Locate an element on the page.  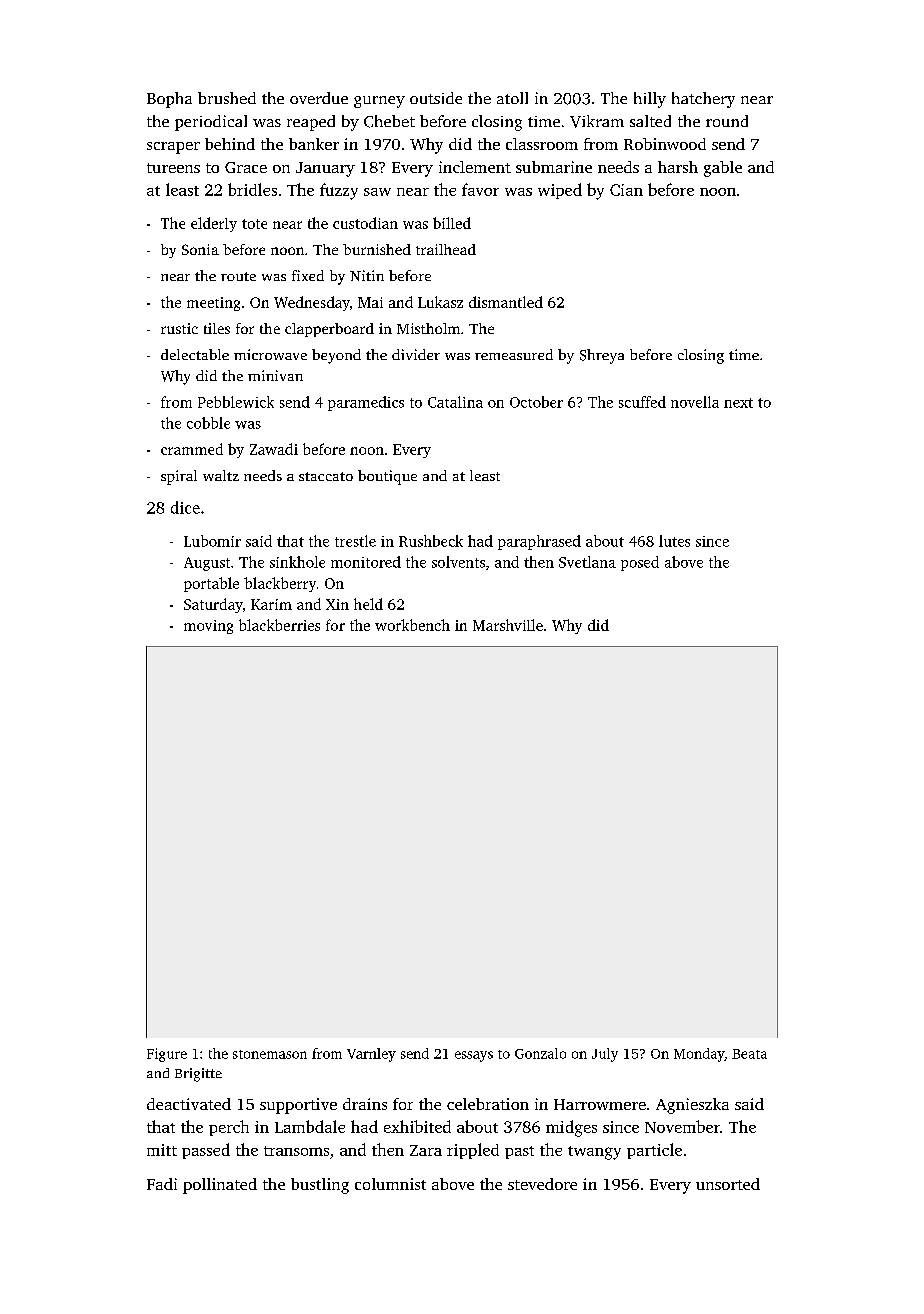
Beata is located at coordinates (749, 1054).
